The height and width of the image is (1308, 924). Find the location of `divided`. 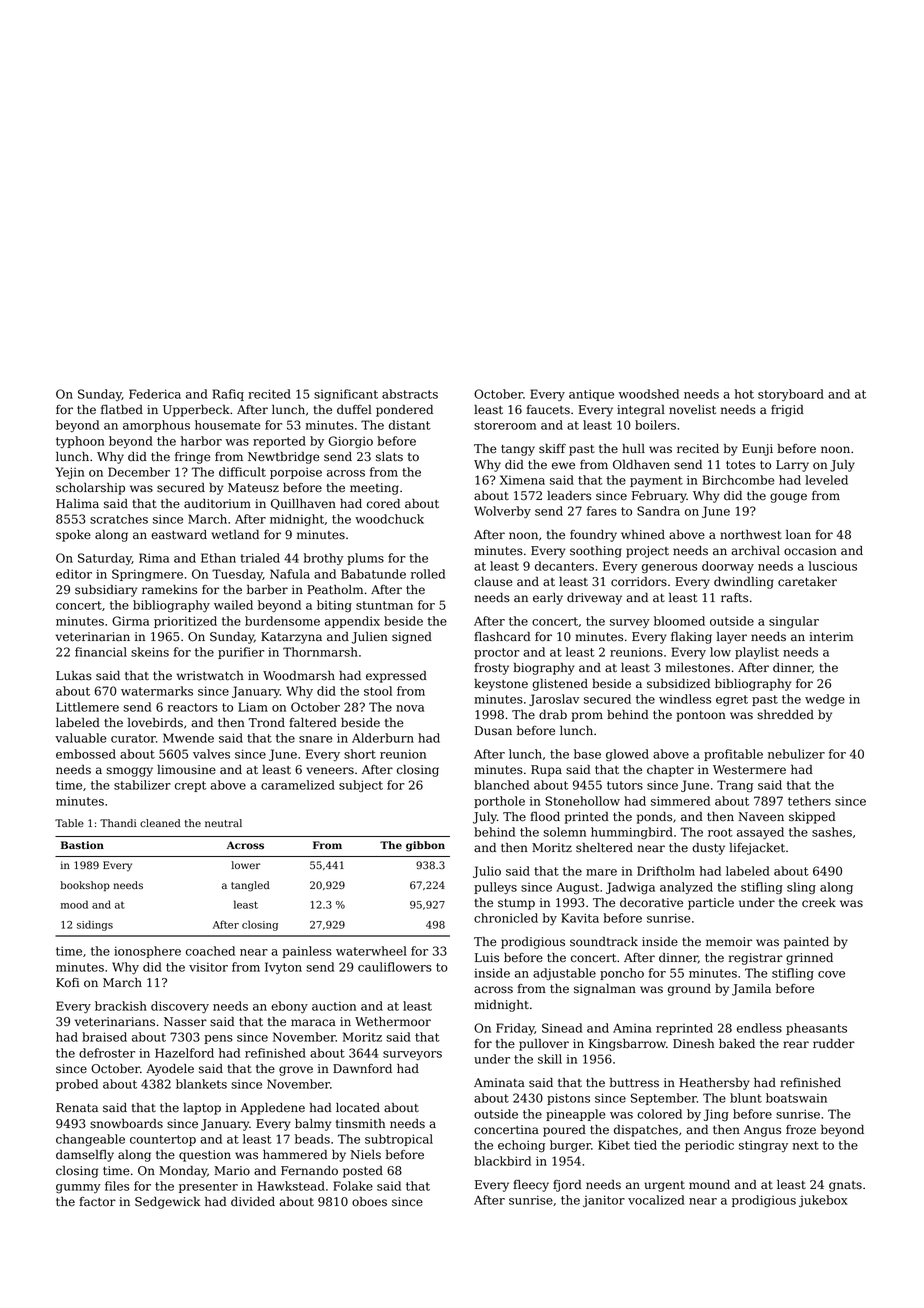

divided is located at coordinates (253, 1202).
